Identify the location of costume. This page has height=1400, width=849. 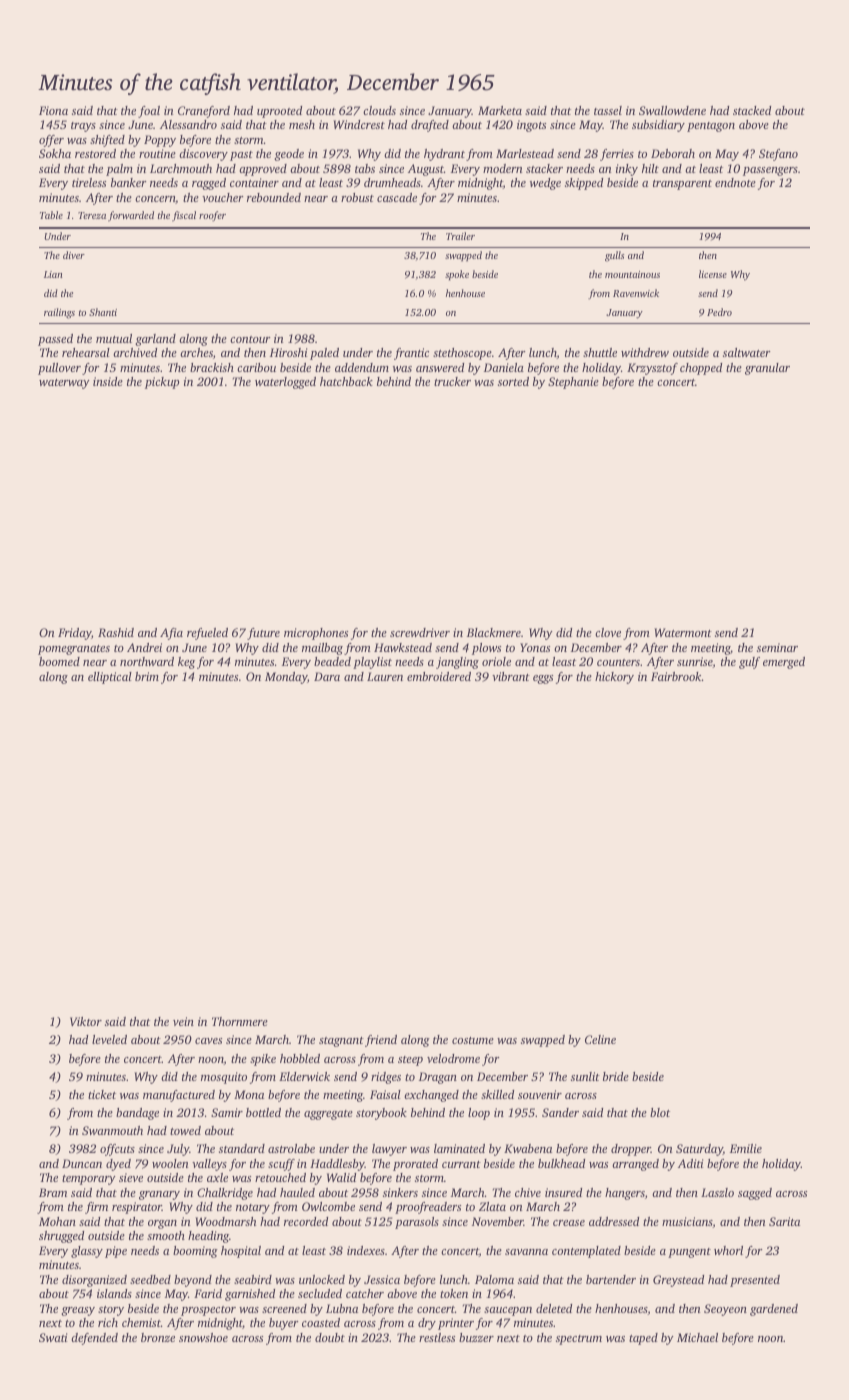
(473, 1040).
